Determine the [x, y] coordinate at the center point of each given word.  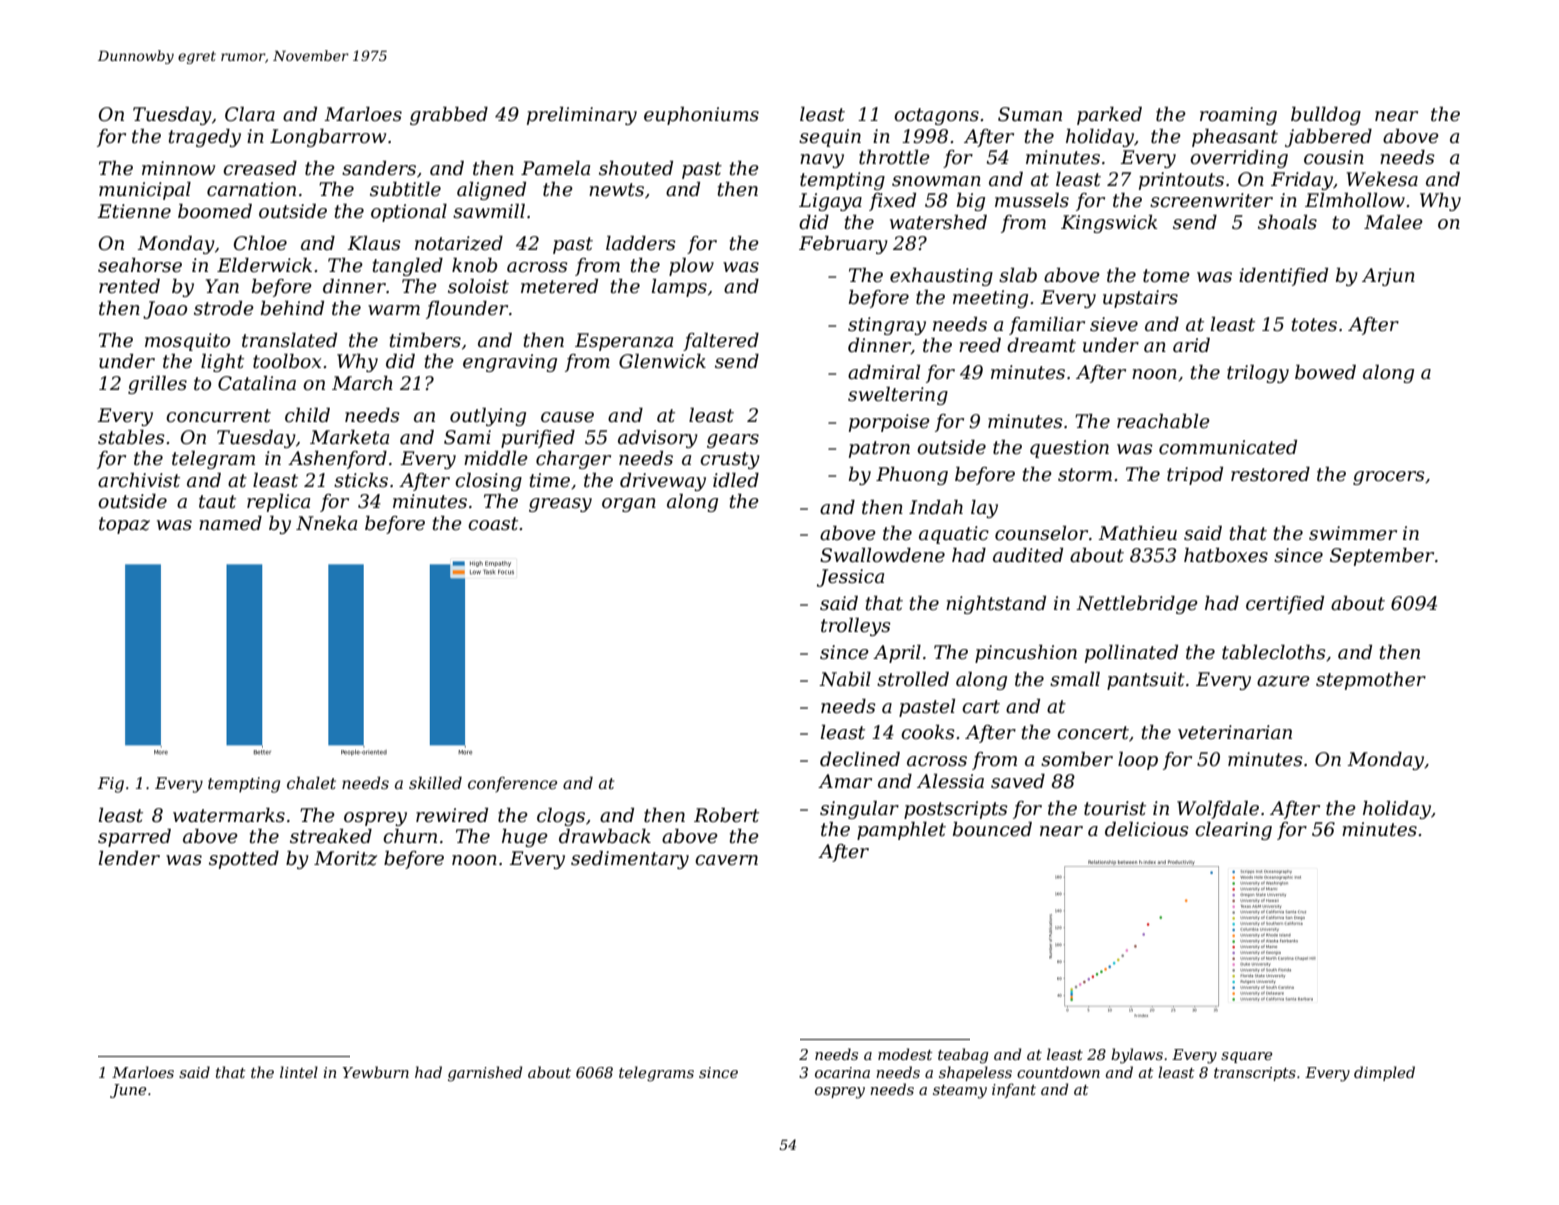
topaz [124, 525]
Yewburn [376, 1072]
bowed [1325, 372]
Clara [250, 114]
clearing [1233, 831]
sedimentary [630, 860]
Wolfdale [1218, 810]
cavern [726, 860]
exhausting [941, 277]
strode [224, 308]
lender [129, 858]
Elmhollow [1355, 200]
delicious [1147, 829]
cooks [928, 732]
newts [616, 190]
